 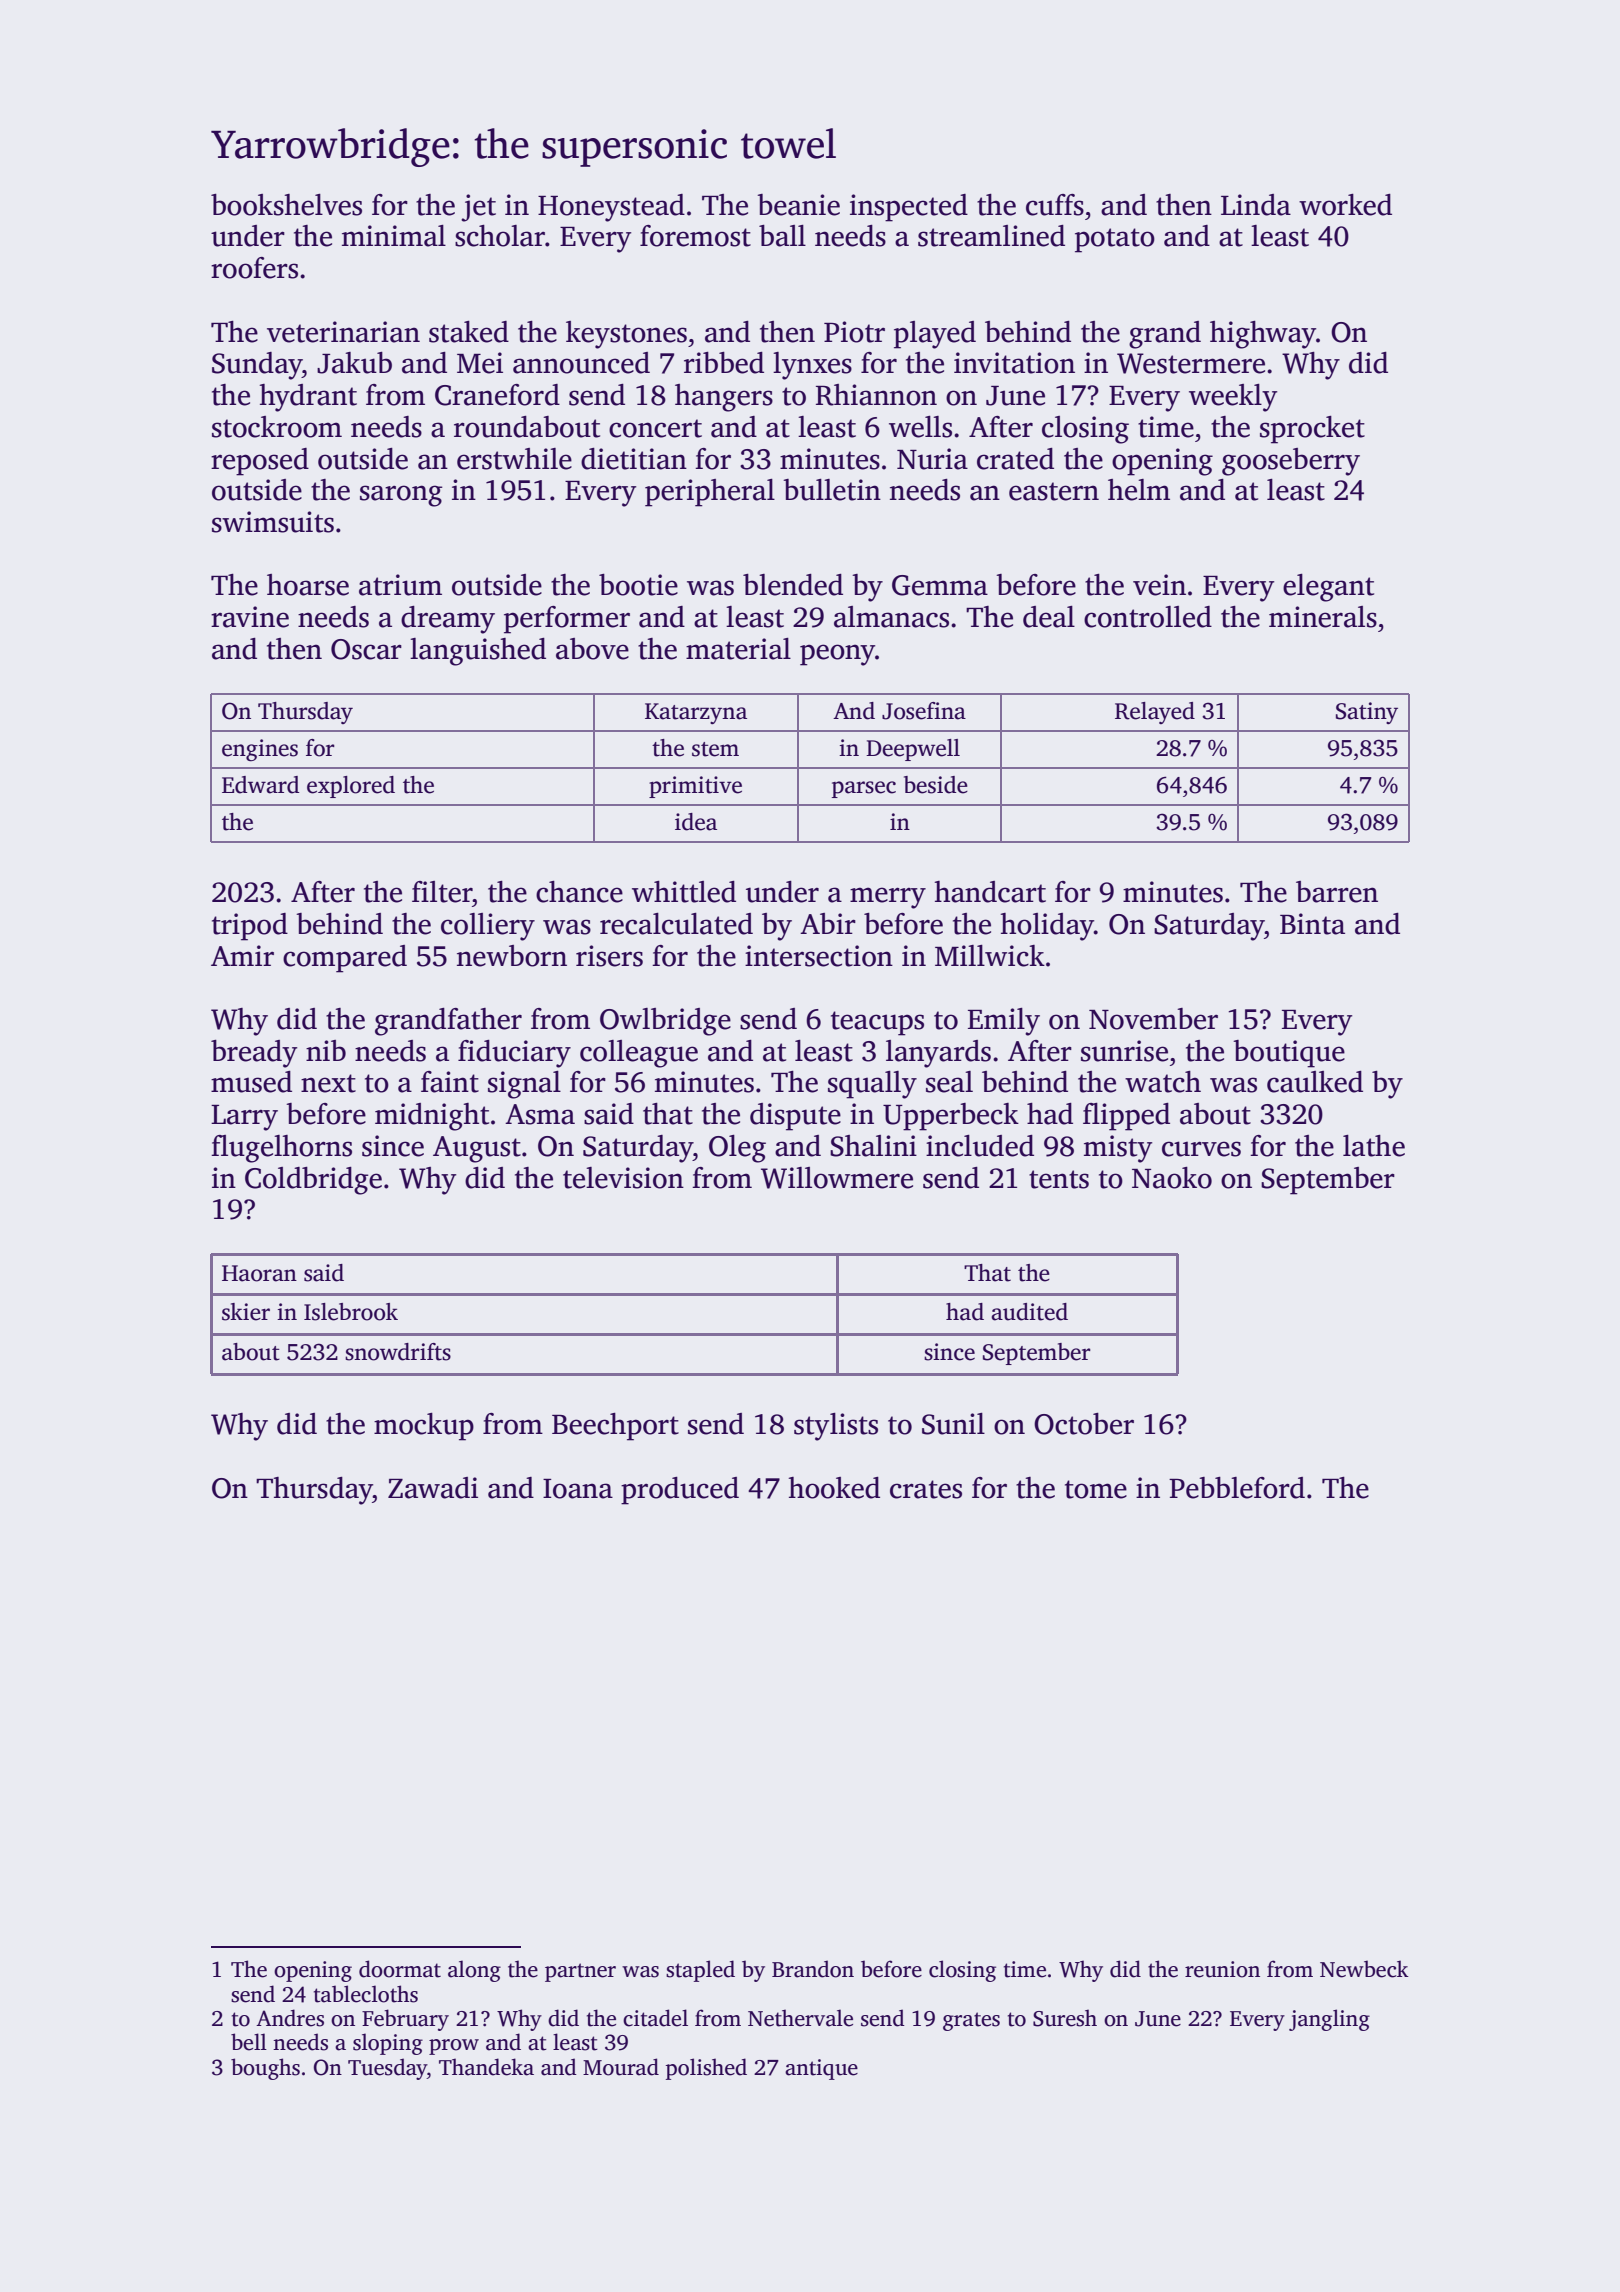 I want to click on Larry, so click(x=244, y=1118).
